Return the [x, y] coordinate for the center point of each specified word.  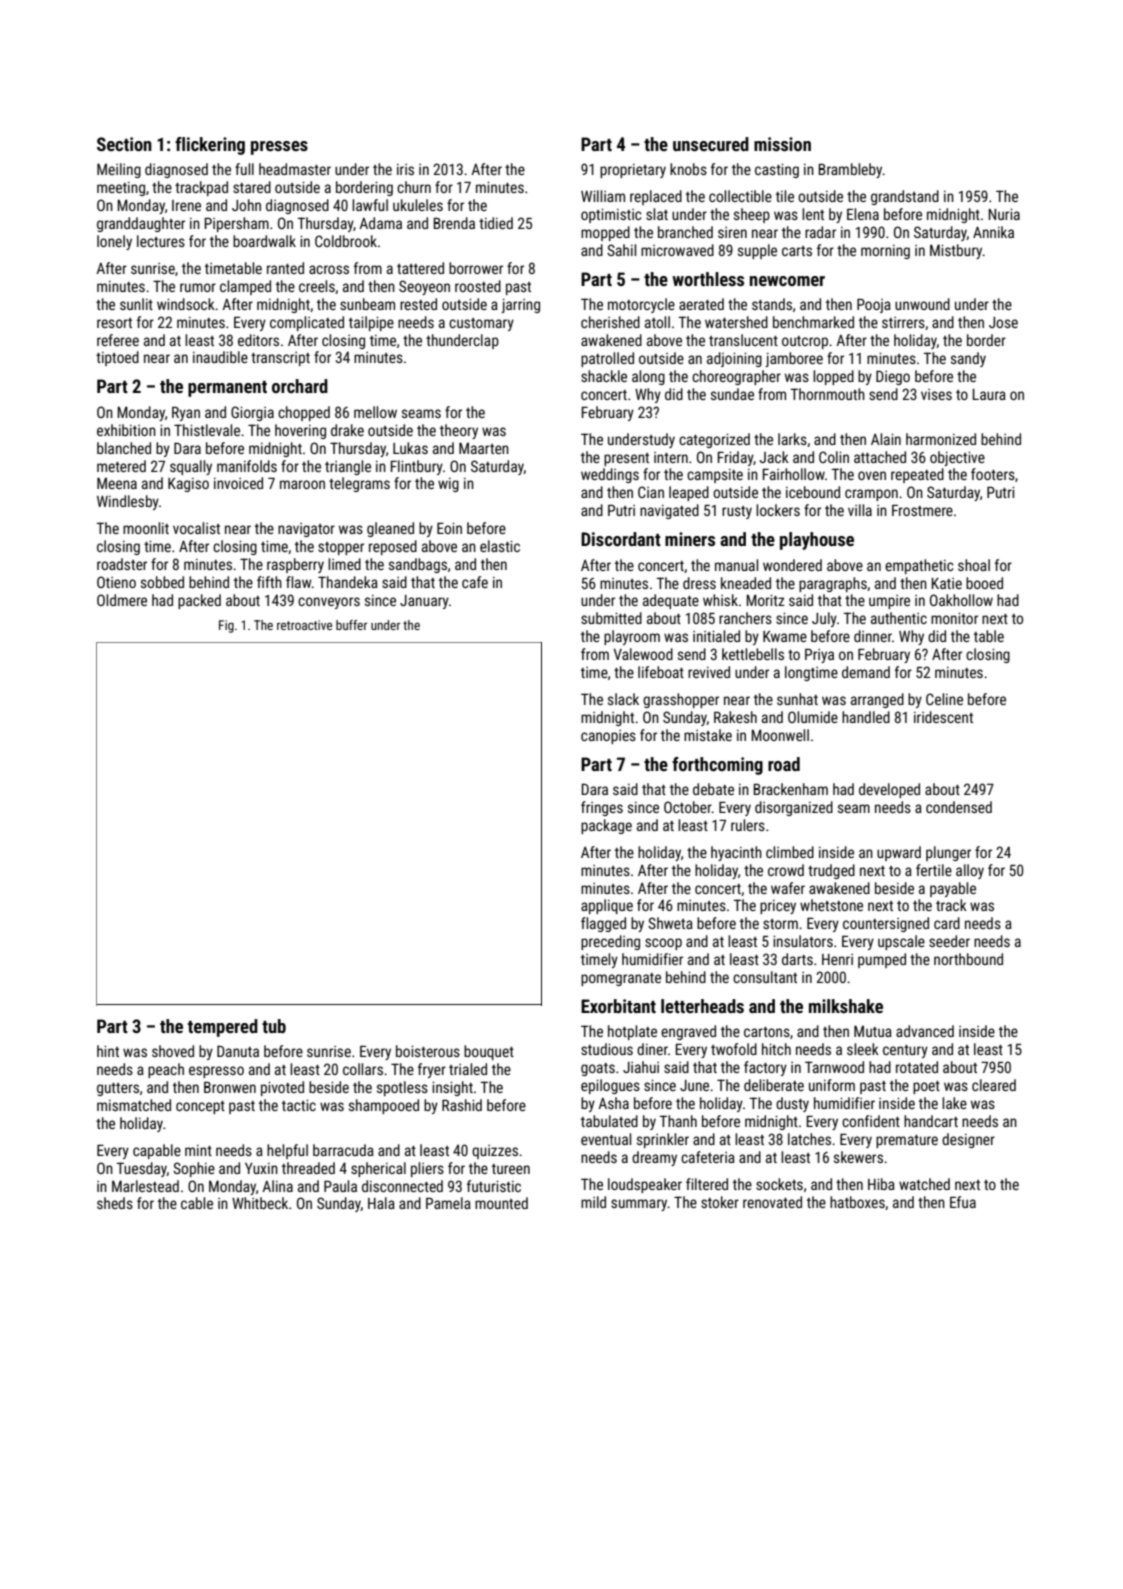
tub [274, 1026]
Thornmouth [827, 394]
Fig [226, 626]
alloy [970, 871]
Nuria [1004, 214]
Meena [117, 483]
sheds [115, 1203]
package [606, 826]
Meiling [119, 170]
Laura [989, 394]
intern [671, 457]
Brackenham [791, 789]
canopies [608, 737]
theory [459, 431]
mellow [375, 412]
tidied [496, 223]
